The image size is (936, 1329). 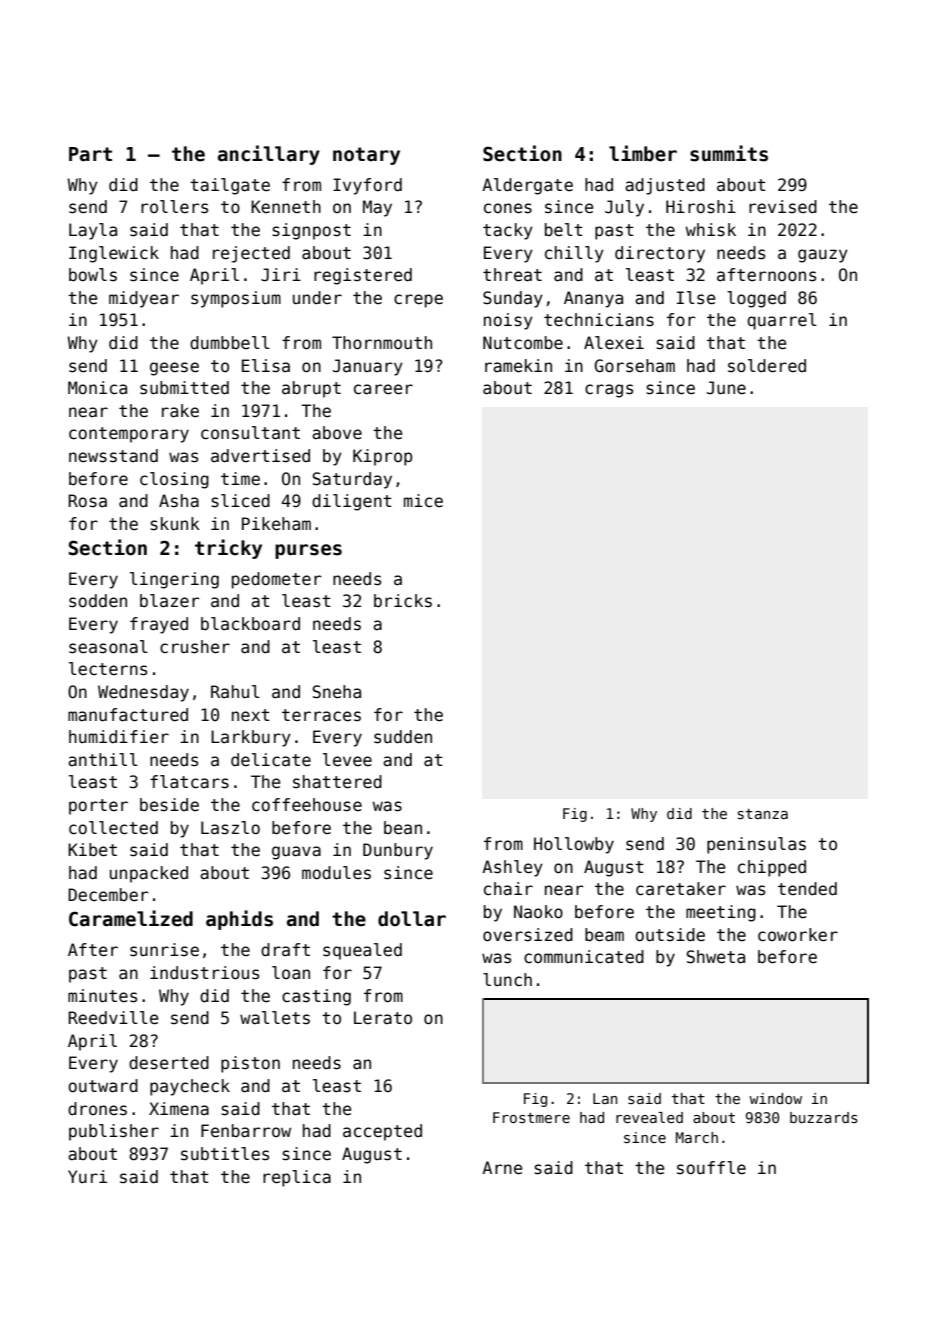 I want to click on chair, so click(x=508, y=889).
